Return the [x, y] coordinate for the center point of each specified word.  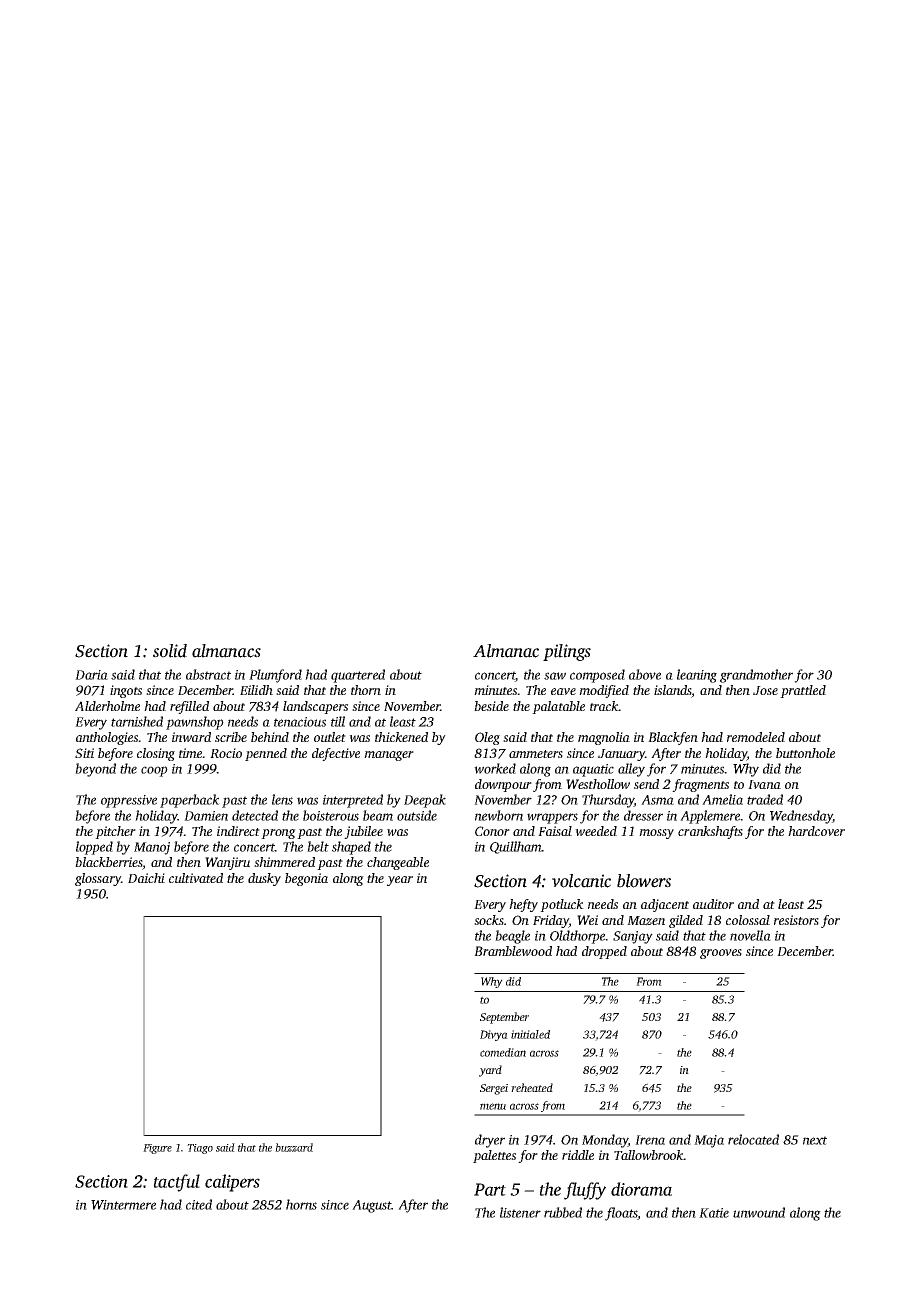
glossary [98, 879]
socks [489, 920]
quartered [358, 676]
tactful [177, 1183]
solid [170, 651]
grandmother [756, 676]
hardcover [816, 831]
